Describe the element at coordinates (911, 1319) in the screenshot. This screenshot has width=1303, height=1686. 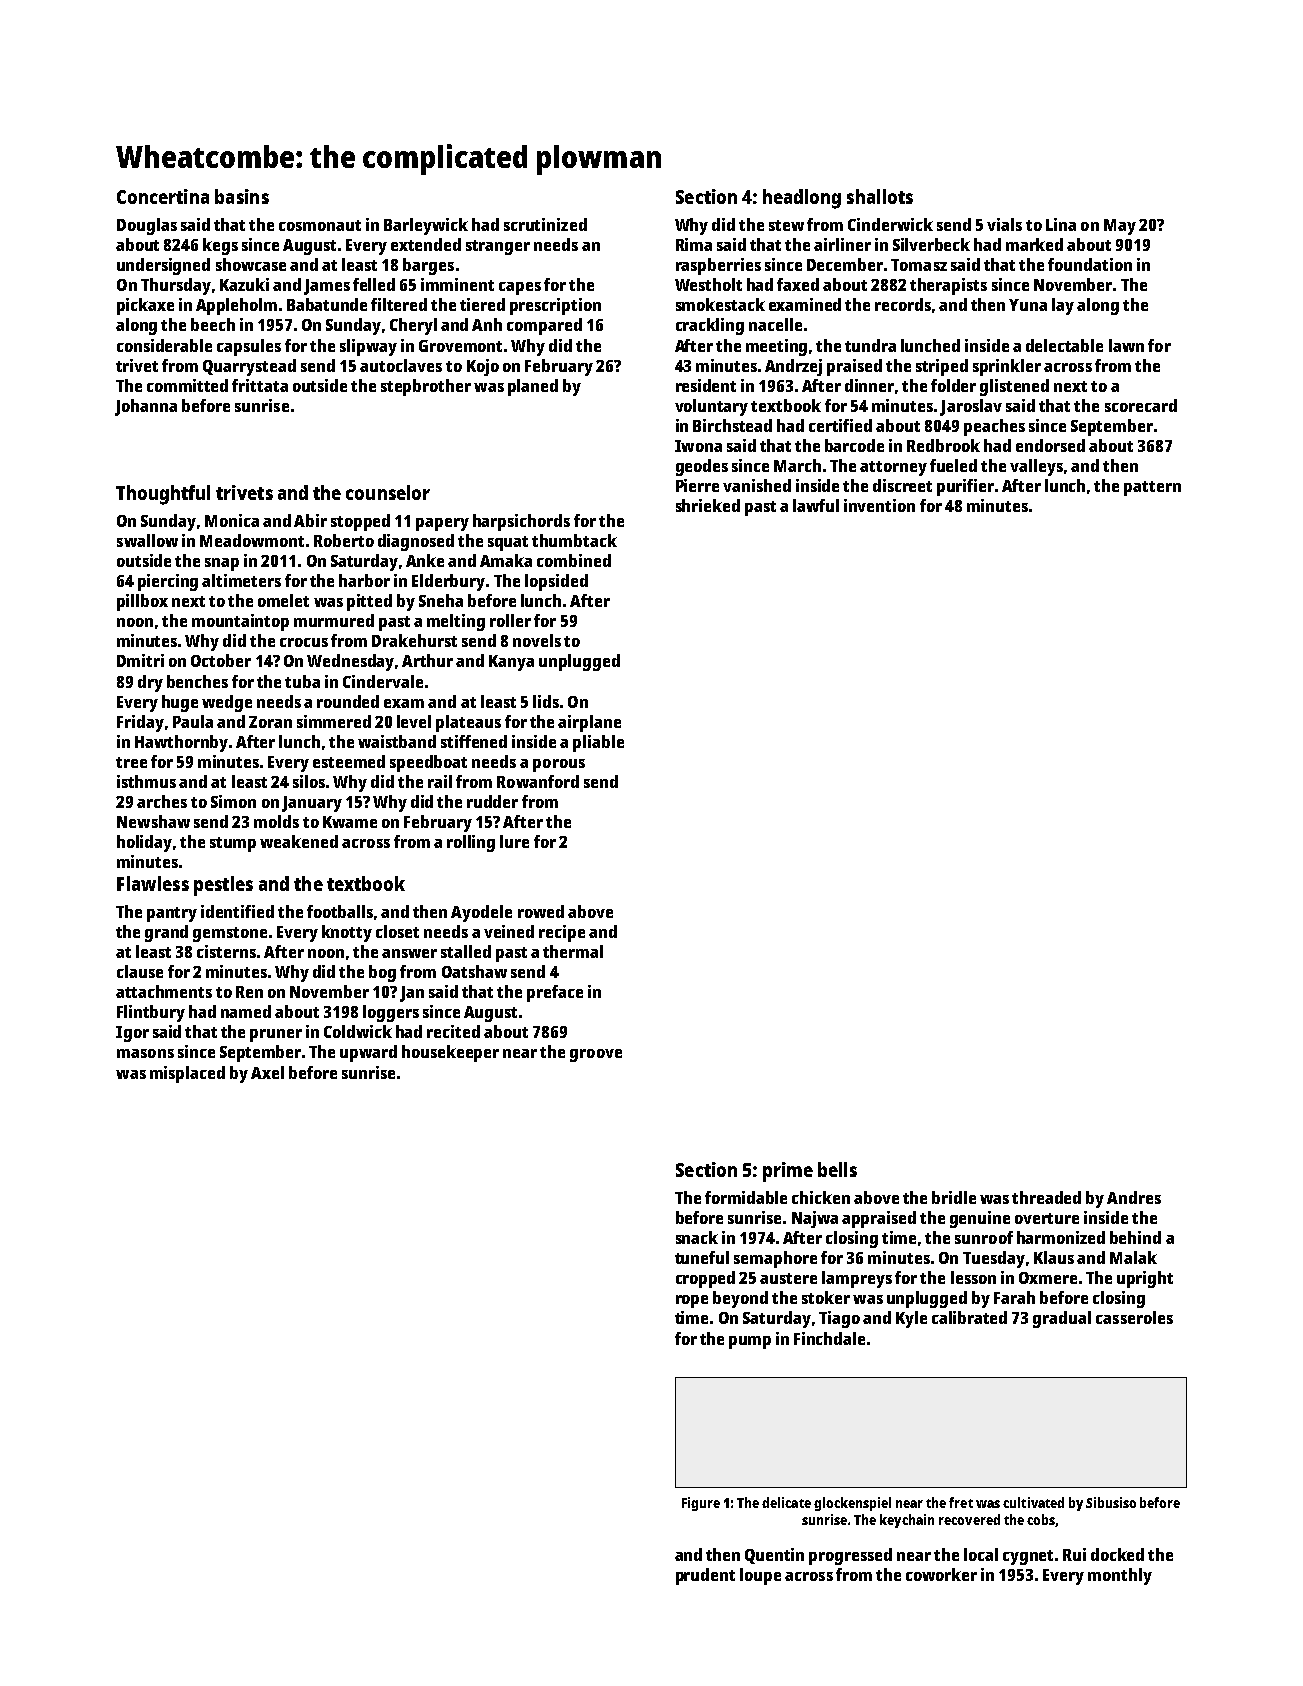
I see `Kyle` at that location.
